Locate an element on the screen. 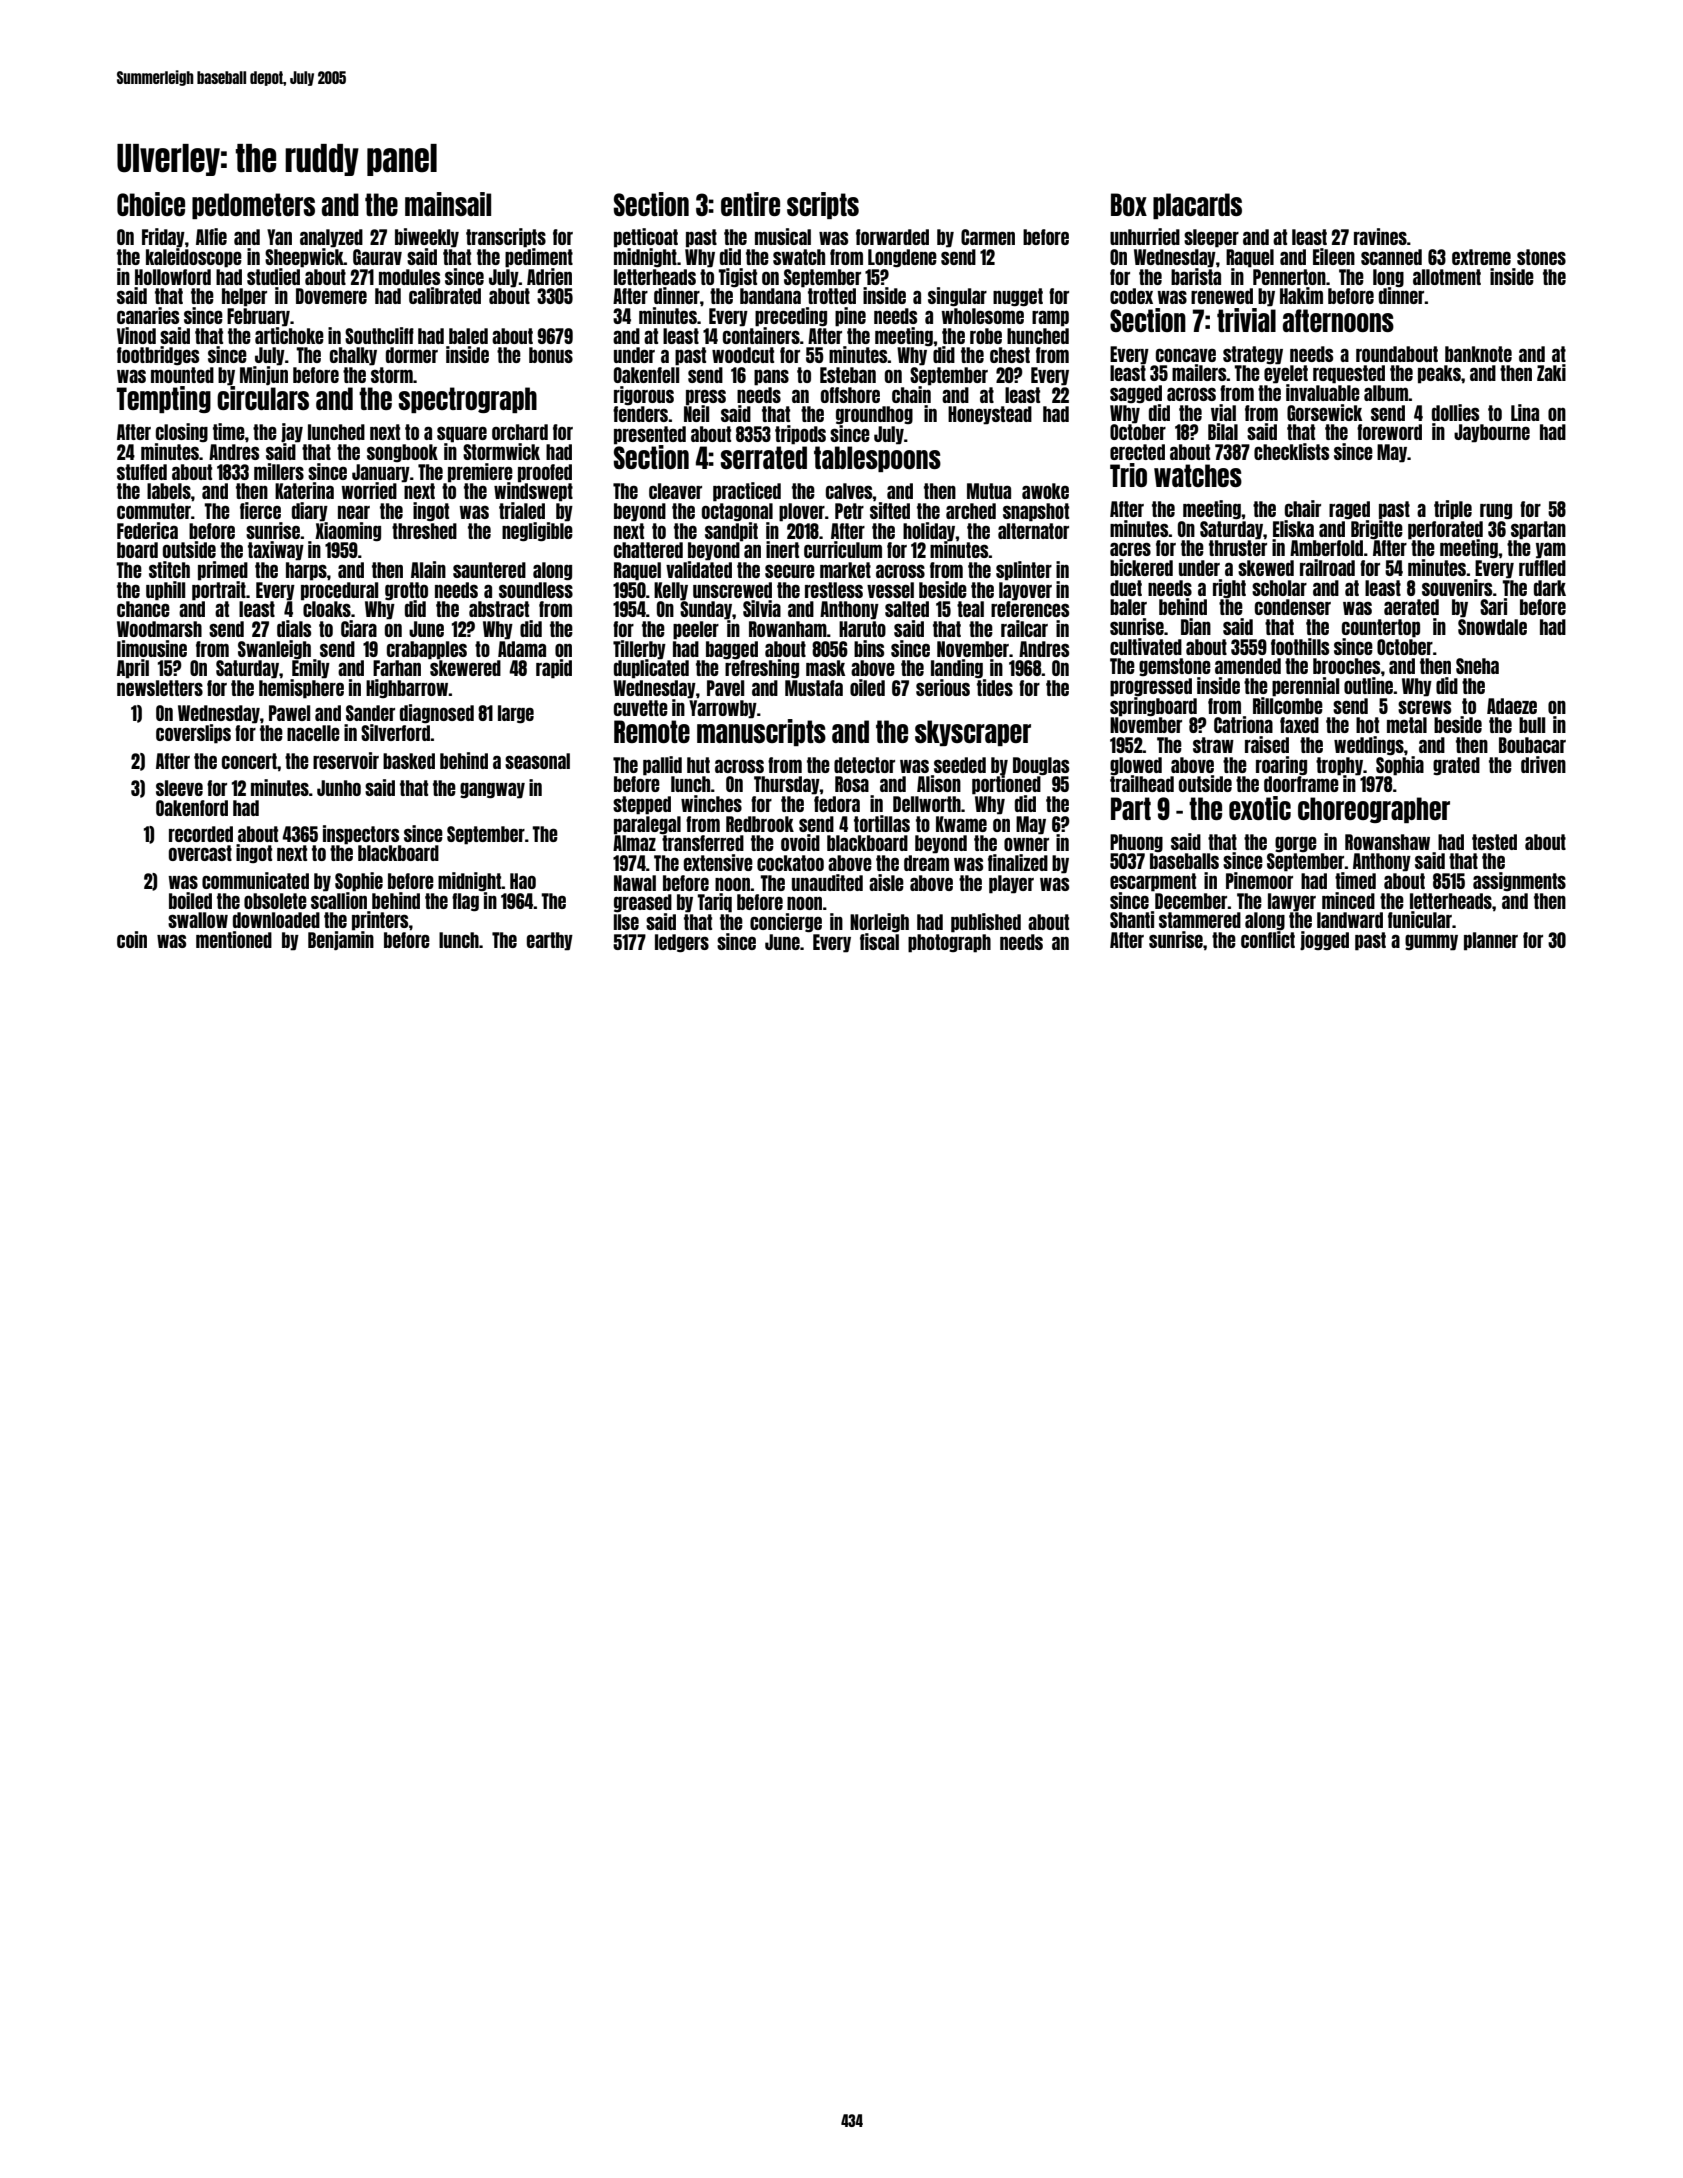  railcar is located at coordinates (1024, 628).
